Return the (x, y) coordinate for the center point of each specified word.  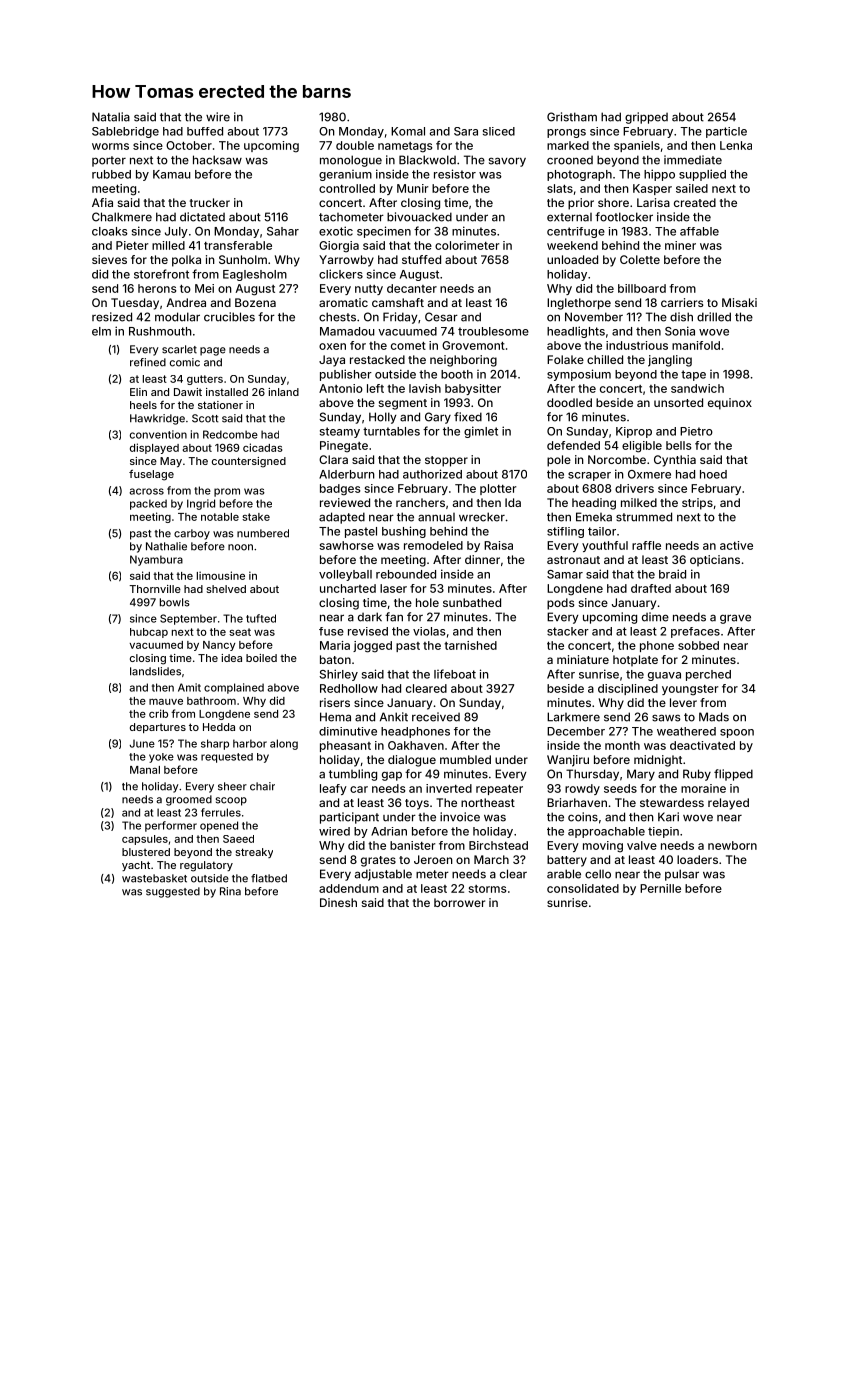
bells (678, 445)
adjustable (383, 875)
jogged (372, 647)
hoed (713, 474)
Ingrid (201, 504)
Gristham (572, 117)
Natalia (111, 117)
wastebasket (154, 878)
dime (655, 617)
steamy (340, 432)
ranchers (420, 502)
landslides (155, 671)
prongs (566, 133)
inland (283, 392)
